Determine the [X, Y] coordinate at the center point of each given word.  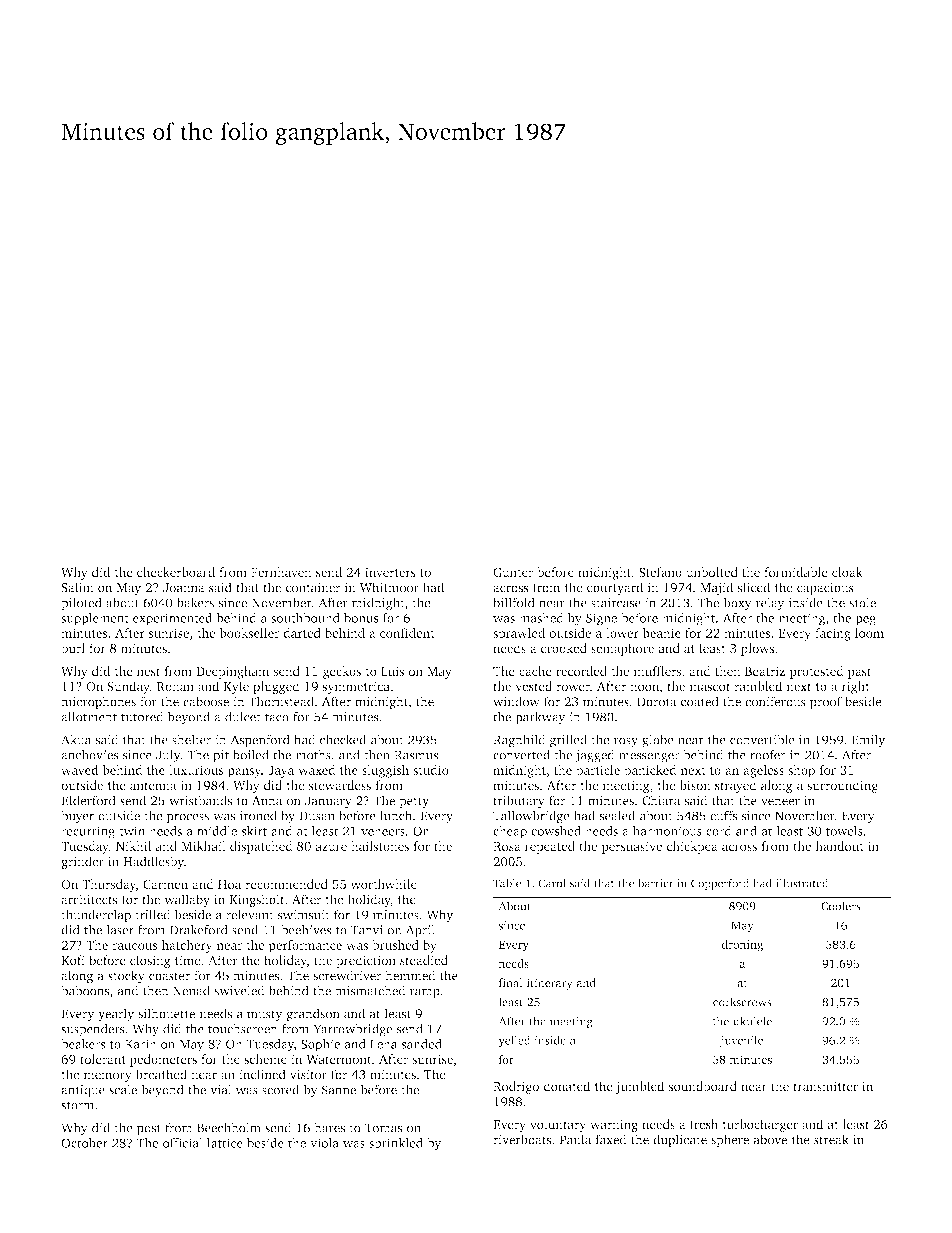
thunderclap [96, 916]
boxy [737, 604]
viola [324, 1143]
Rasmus [416, 755]
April [420, 931]
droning [742, 946]
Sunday [129, 687]
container [313, 588]
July [168, 756]
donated [567, 1086]
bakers [195, 602]
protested [816, 672]
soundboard [703, 1086]
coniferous [775, 701]
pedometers [163, 1060]
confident [407, 633]
